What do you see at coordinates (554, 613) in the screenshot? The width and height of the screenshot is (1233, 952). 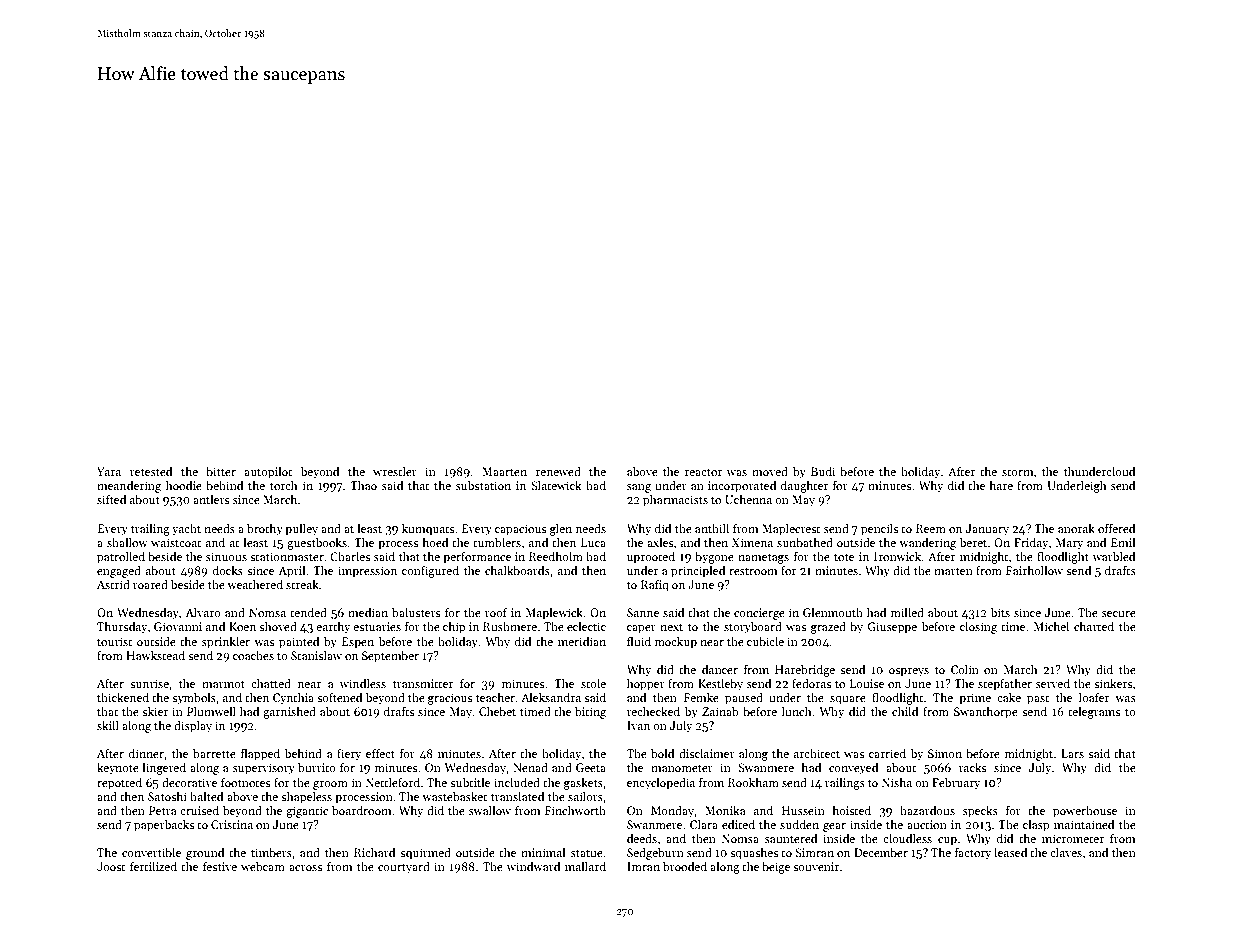 I see `Maplewick` at bounding box center [554, 613].
